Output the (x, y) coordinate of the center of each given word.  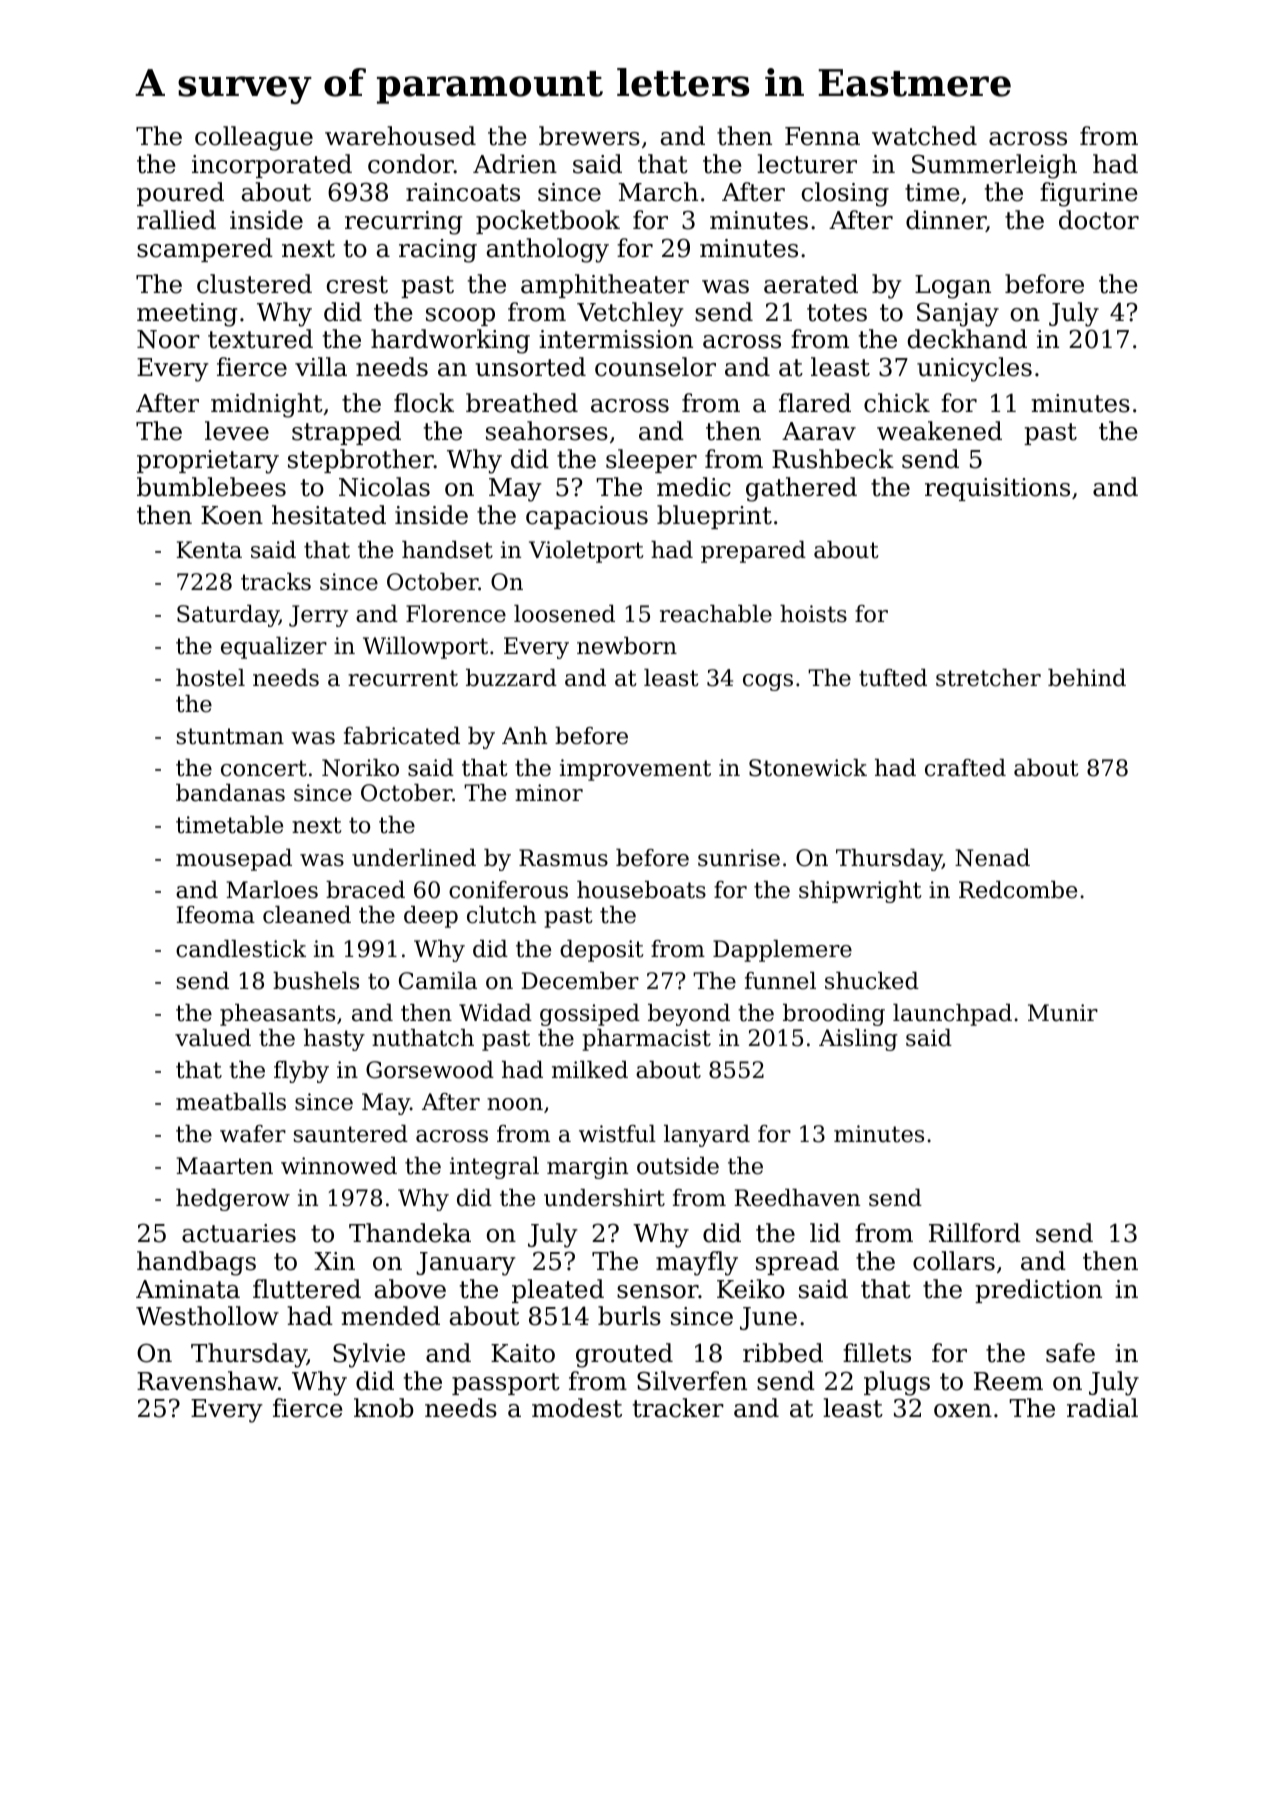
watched (924, 136)
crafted (965, 768)
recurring (403, 223)
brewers (589, 136)
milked (590, 1070)
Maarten (224, 1166)
